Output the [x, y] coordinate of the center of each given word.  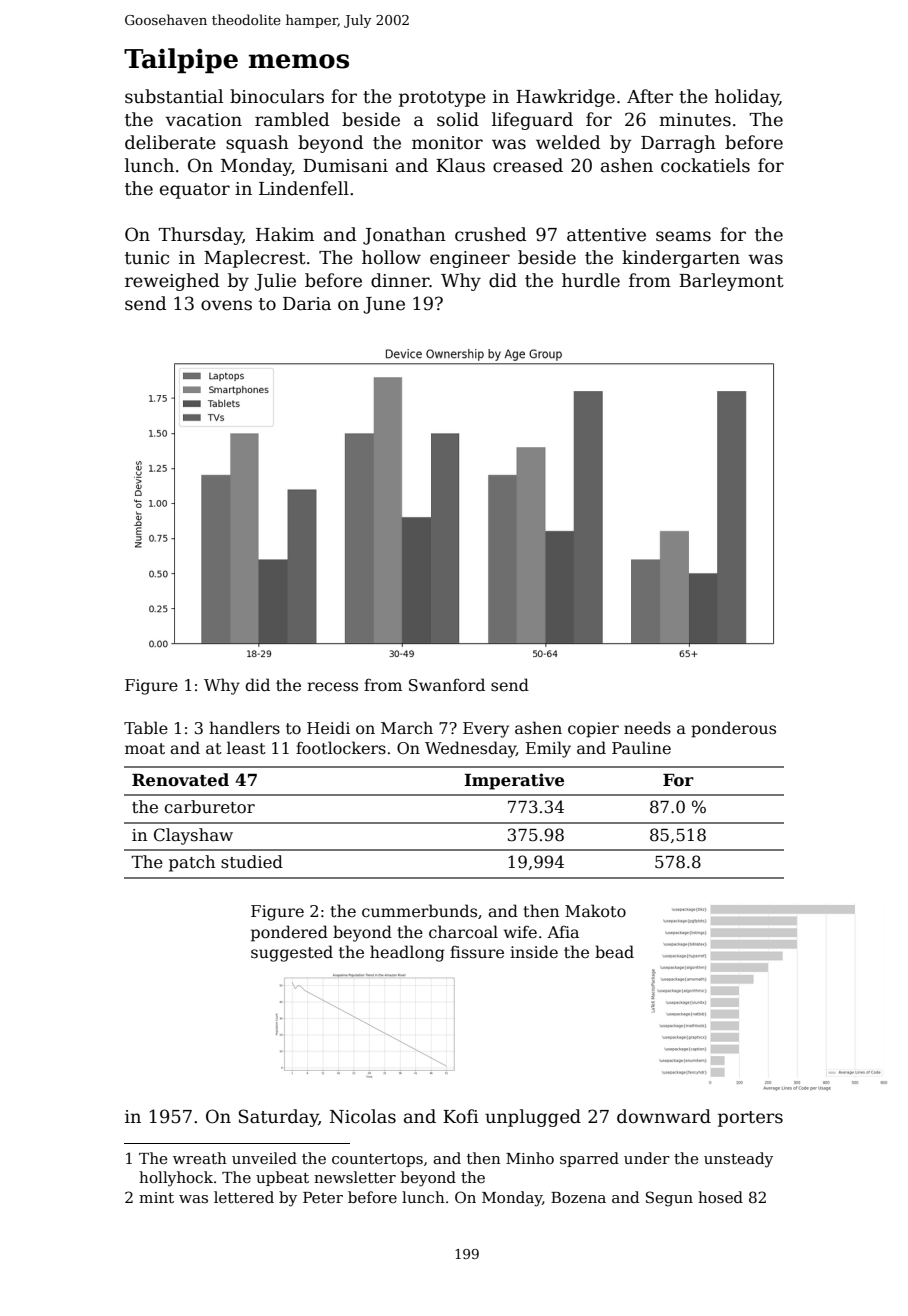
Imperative [514, 781]
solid [458, 119]
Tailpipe [181, 61]
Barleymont [731, 282]
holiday [747, 98]
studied [252, 862]
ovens [226, 305]
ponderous [733, 729]
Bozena [578, 1197]
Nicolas [363, 1116]
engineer [470, 259]
